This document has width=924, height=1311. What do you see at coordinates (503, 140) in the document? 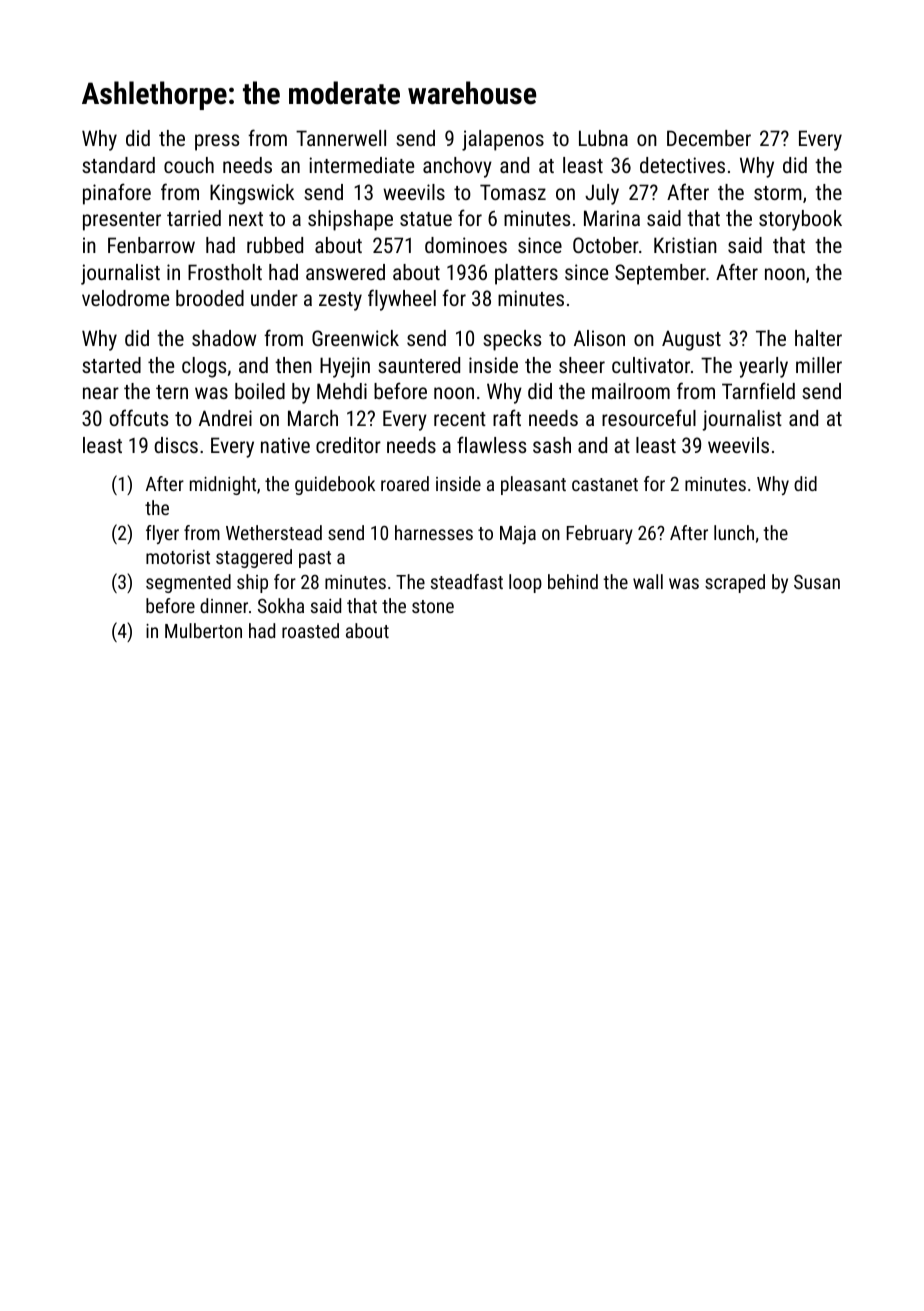
I see `jalapenos` at bounding box center [503, 140].
